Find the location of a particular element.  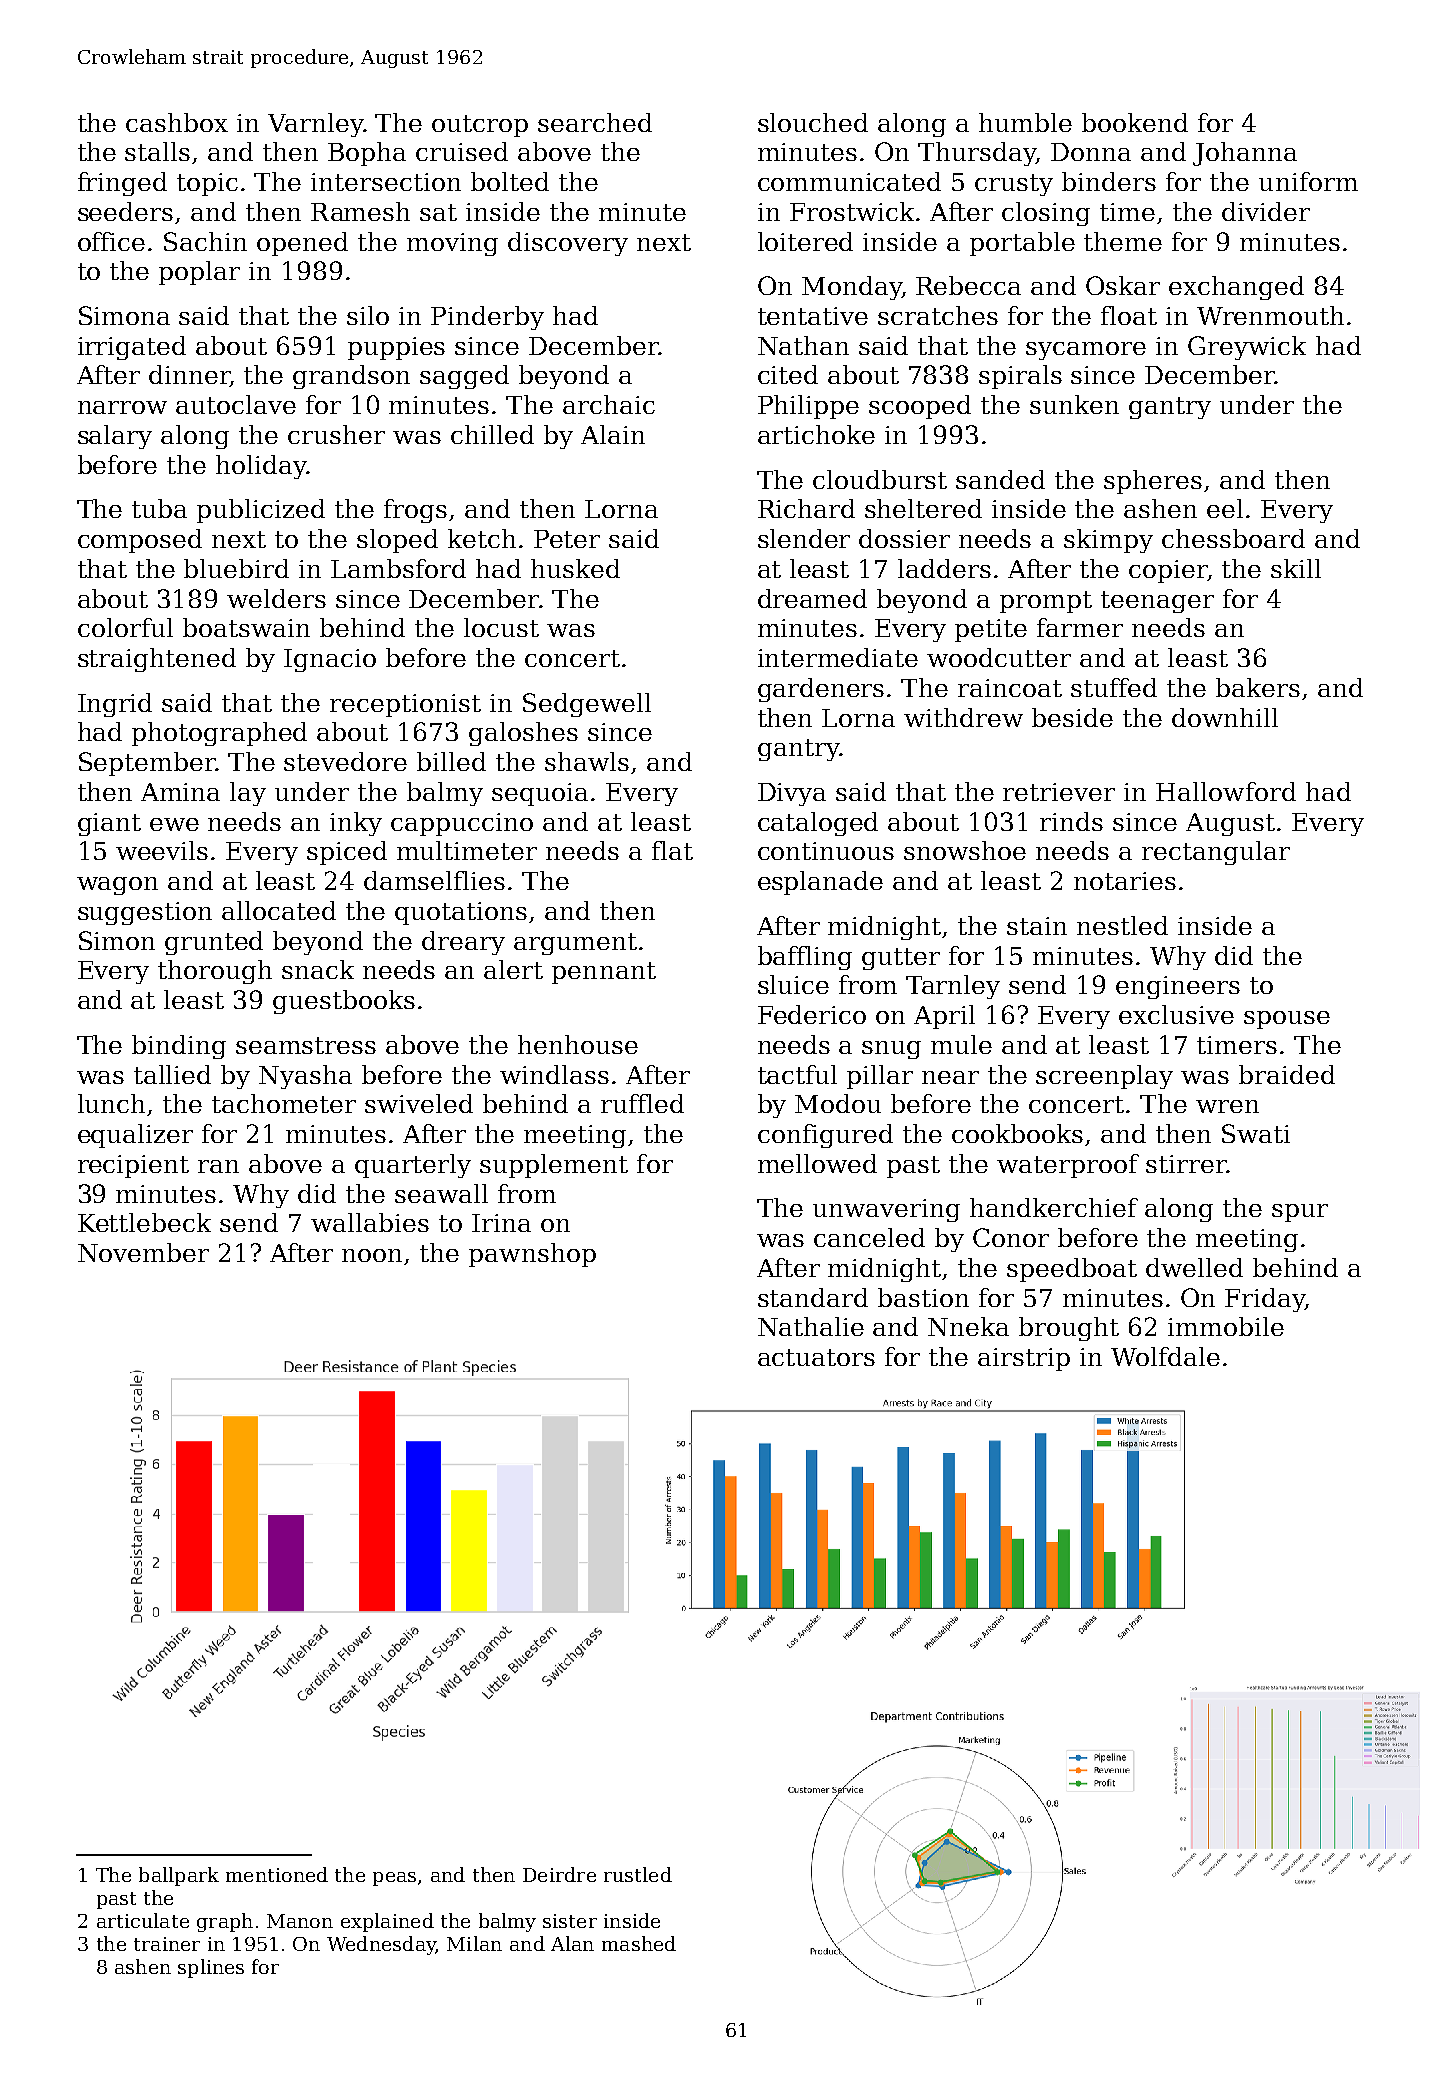

baffling is located at coordinates (805, 958).
